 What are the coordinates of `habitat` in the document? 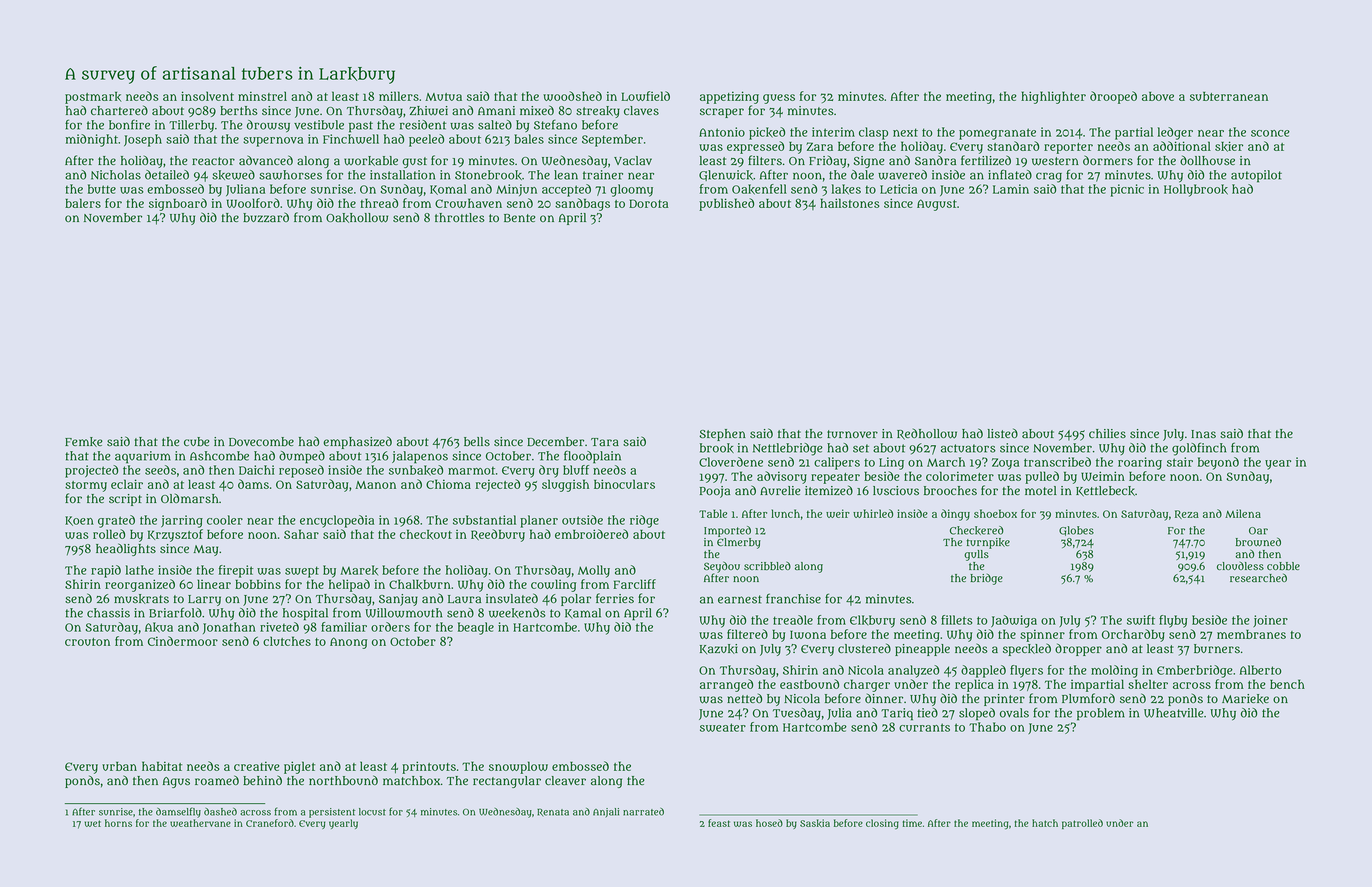 It's located at (162, 766).
